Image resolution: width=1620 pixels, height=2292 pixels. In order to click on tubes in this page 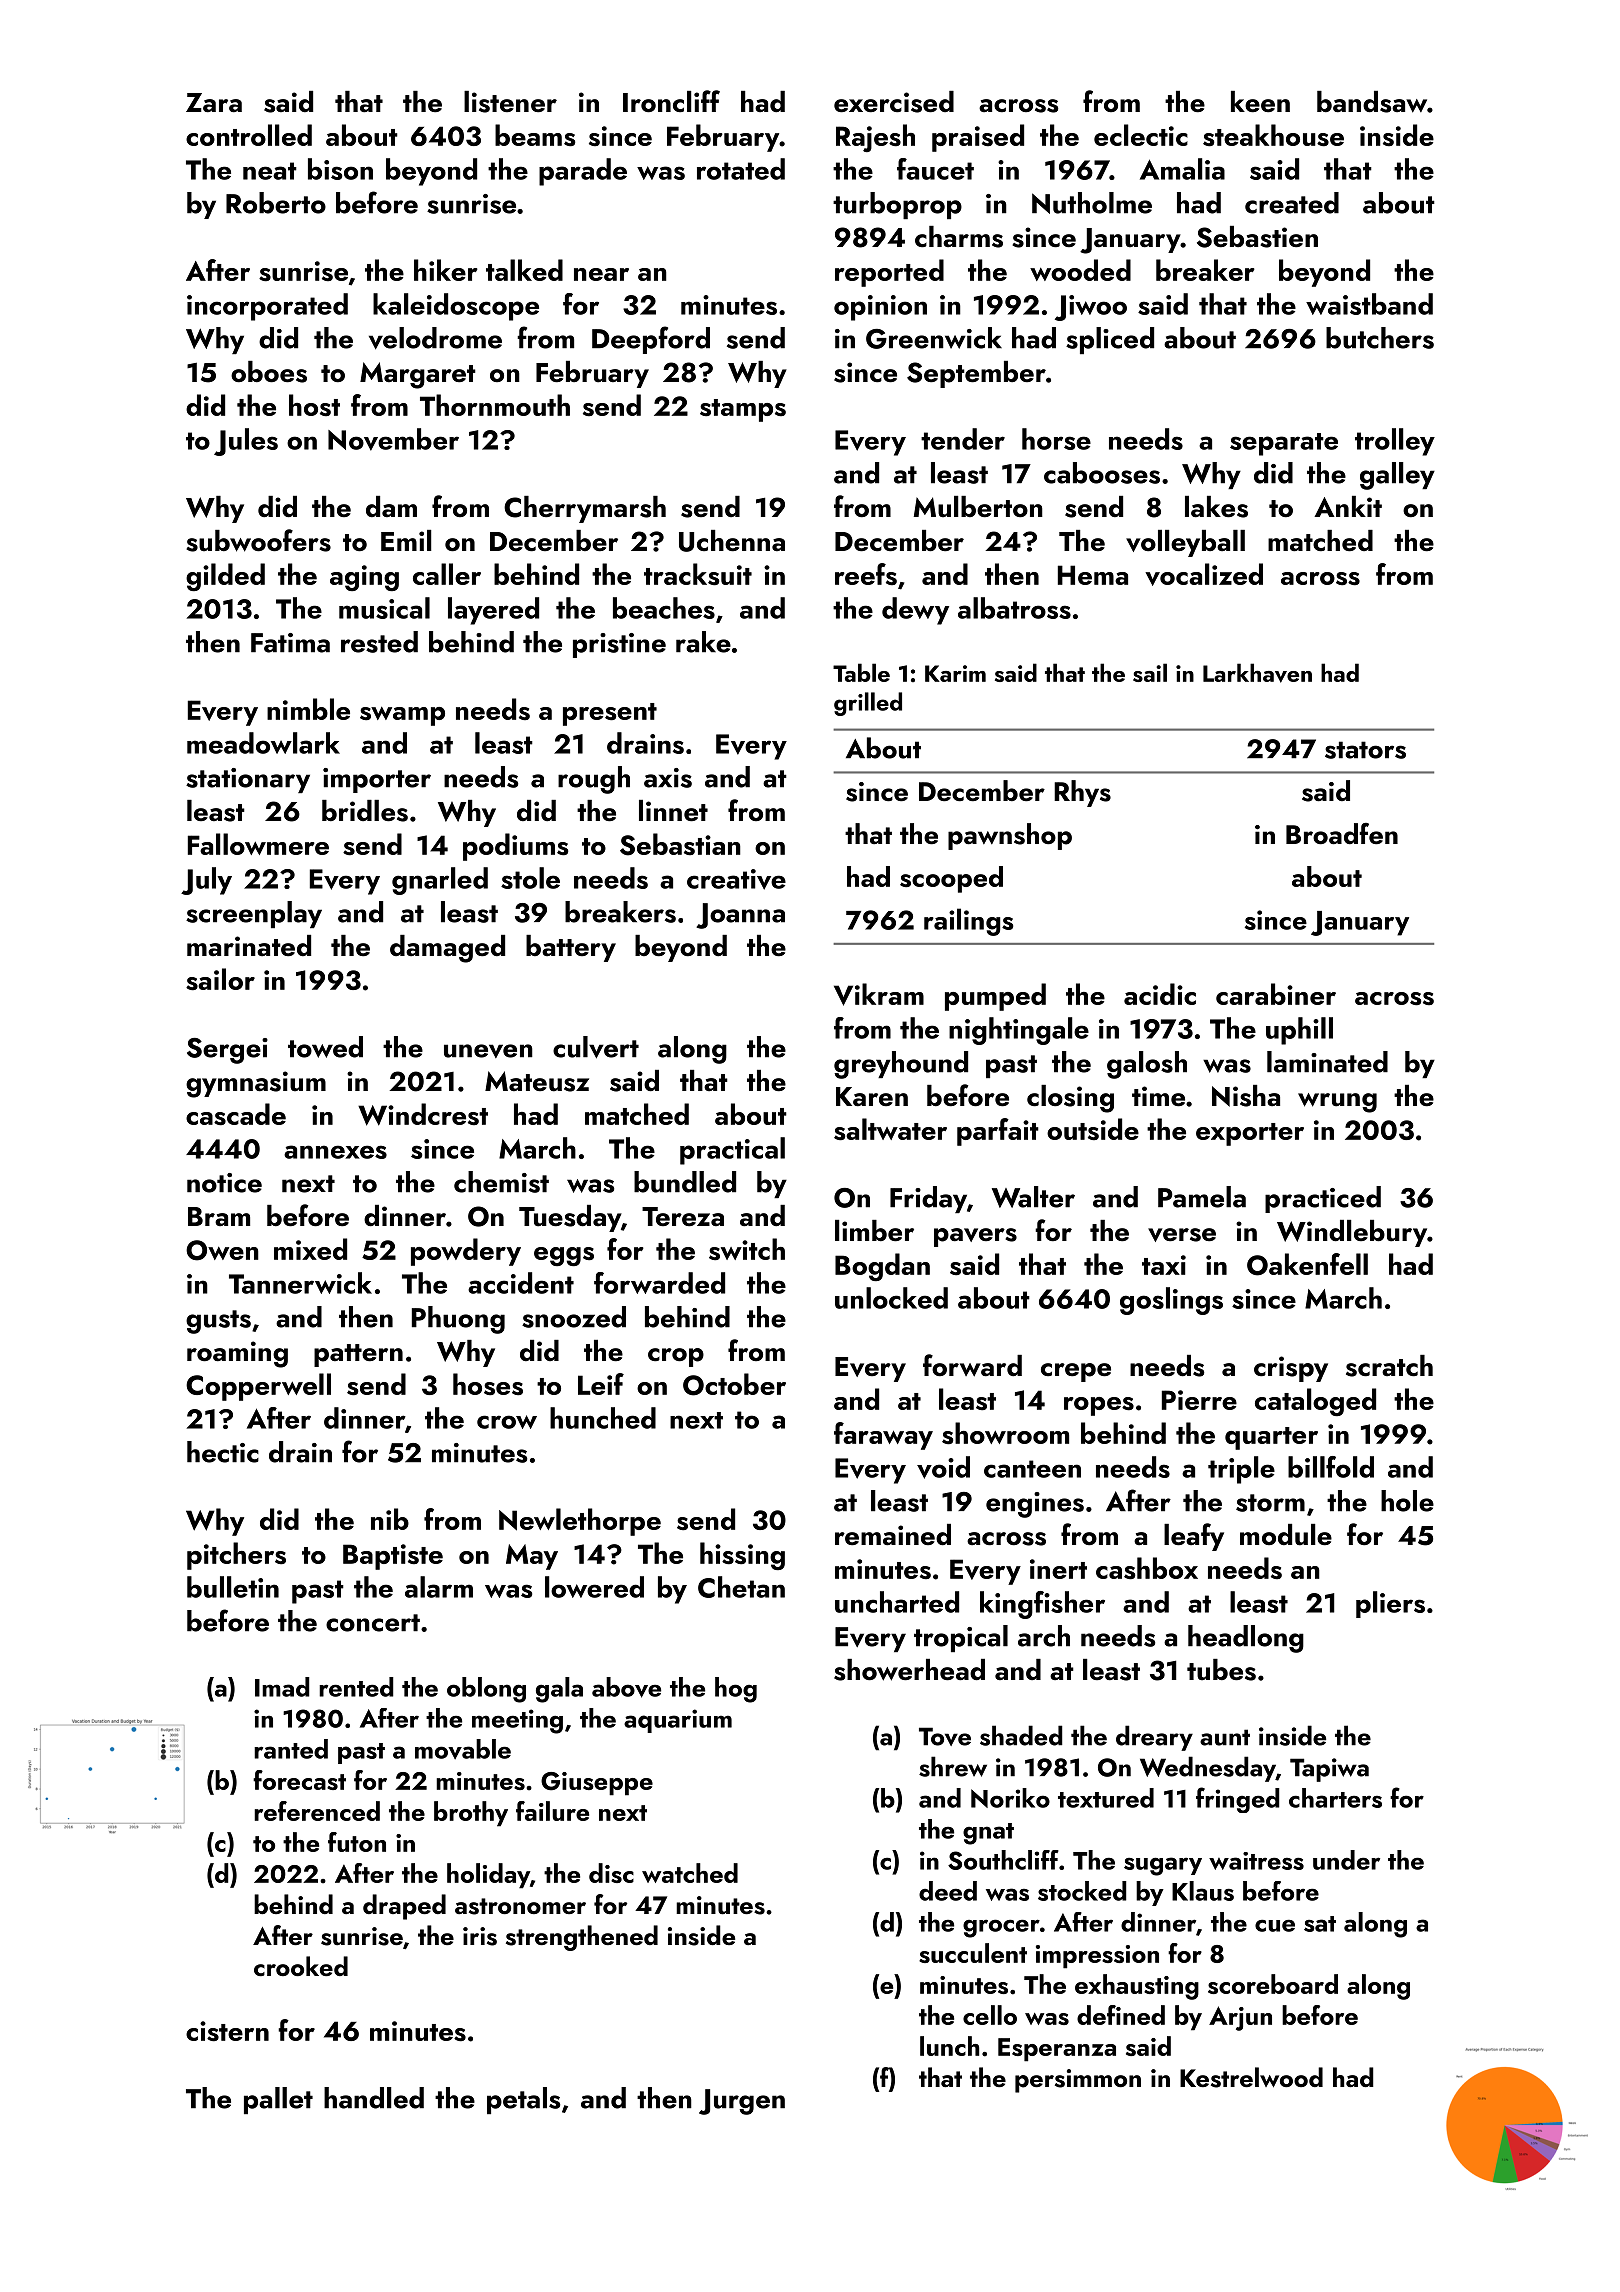, I will do `click(1221, 1670)`.
